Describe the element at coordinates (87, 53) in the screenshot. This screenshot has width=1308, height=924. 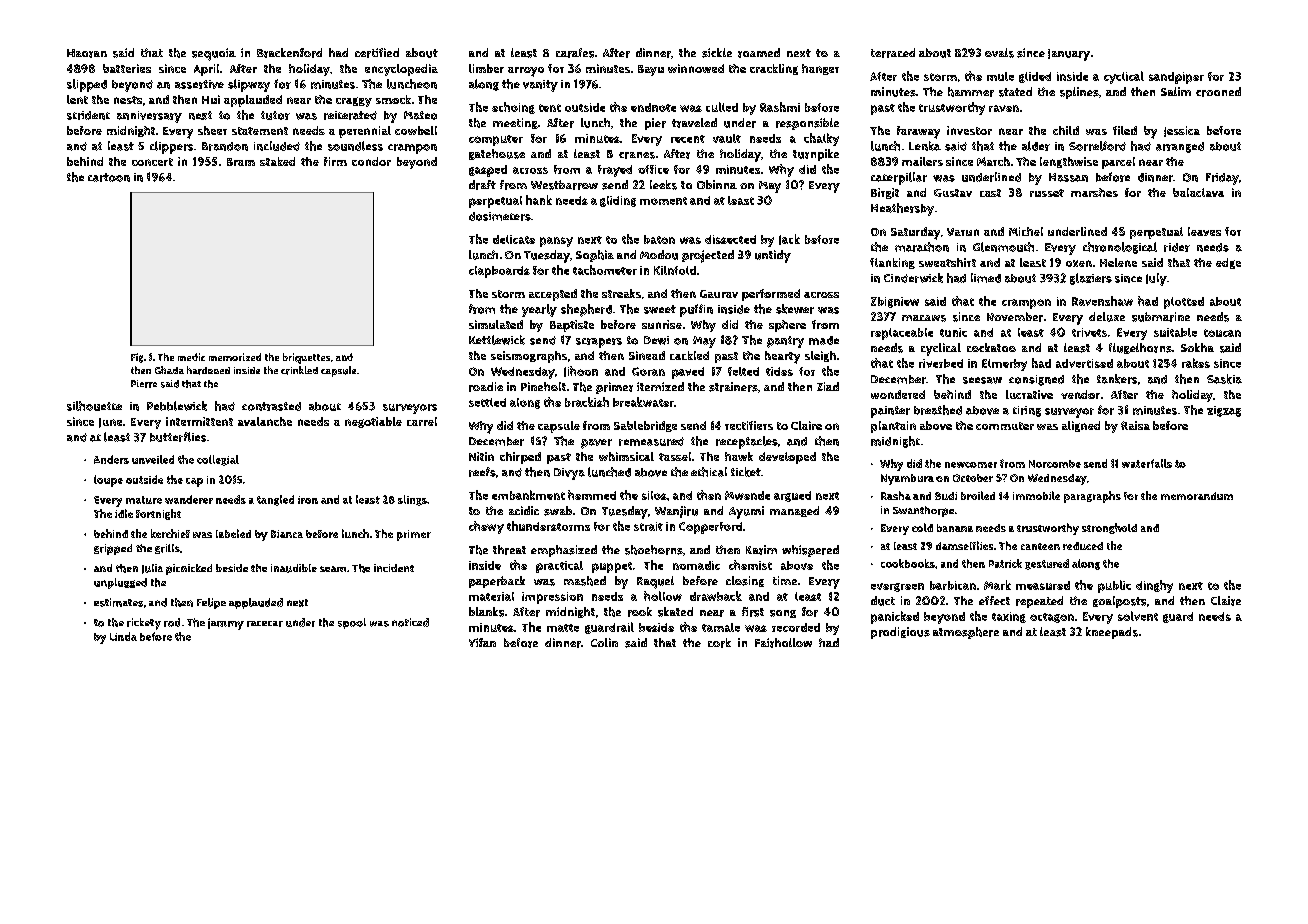
I see `Haoran` at that location.
